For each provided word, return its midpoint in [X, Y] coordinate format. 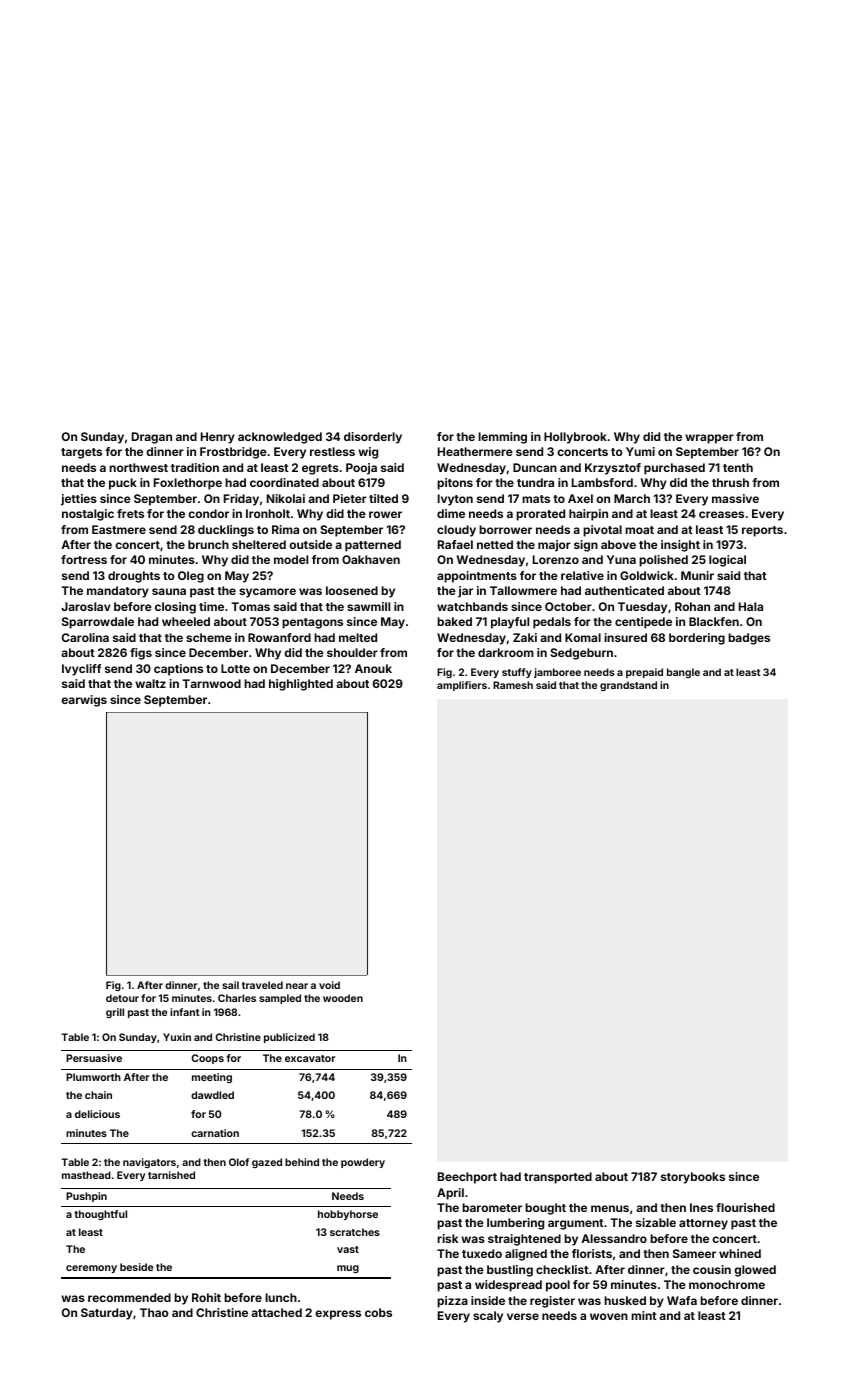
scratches [355, 1232]
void [329, 985]
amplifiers [462, 686]
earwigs [84, 701]
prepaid [644, 673]
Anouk [373, 668]
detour [122, 998]
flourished [745, 1207]
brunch [208, 544]
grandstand [628, 686]
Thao [154, 1312]
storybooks [693, 1178]
